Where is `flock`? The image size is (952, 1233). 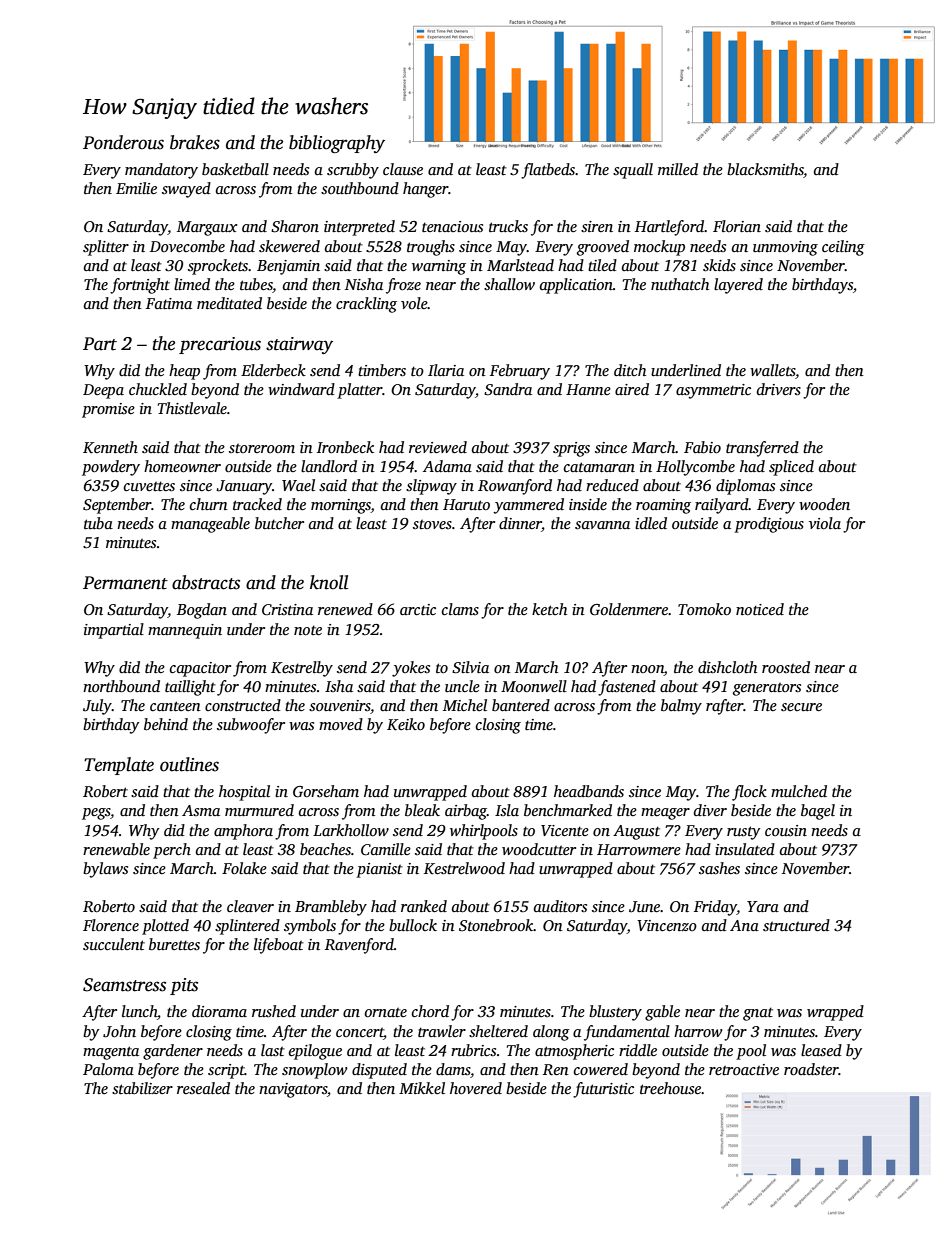
flock is located at coordinates (749, 793).
